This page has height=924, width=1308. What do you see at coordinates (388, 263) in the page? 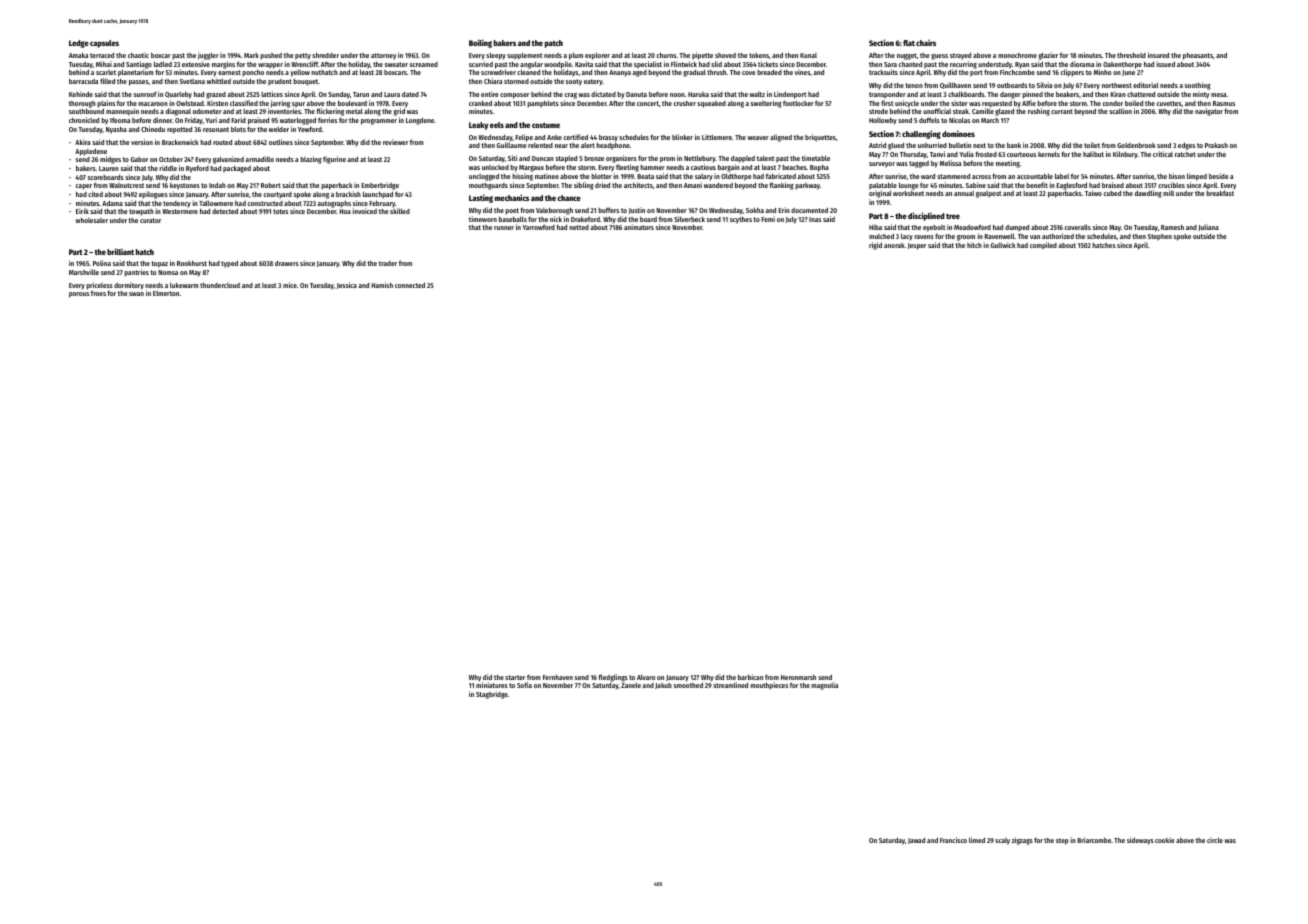
I see `trader` at bounding box center [388, 263].
